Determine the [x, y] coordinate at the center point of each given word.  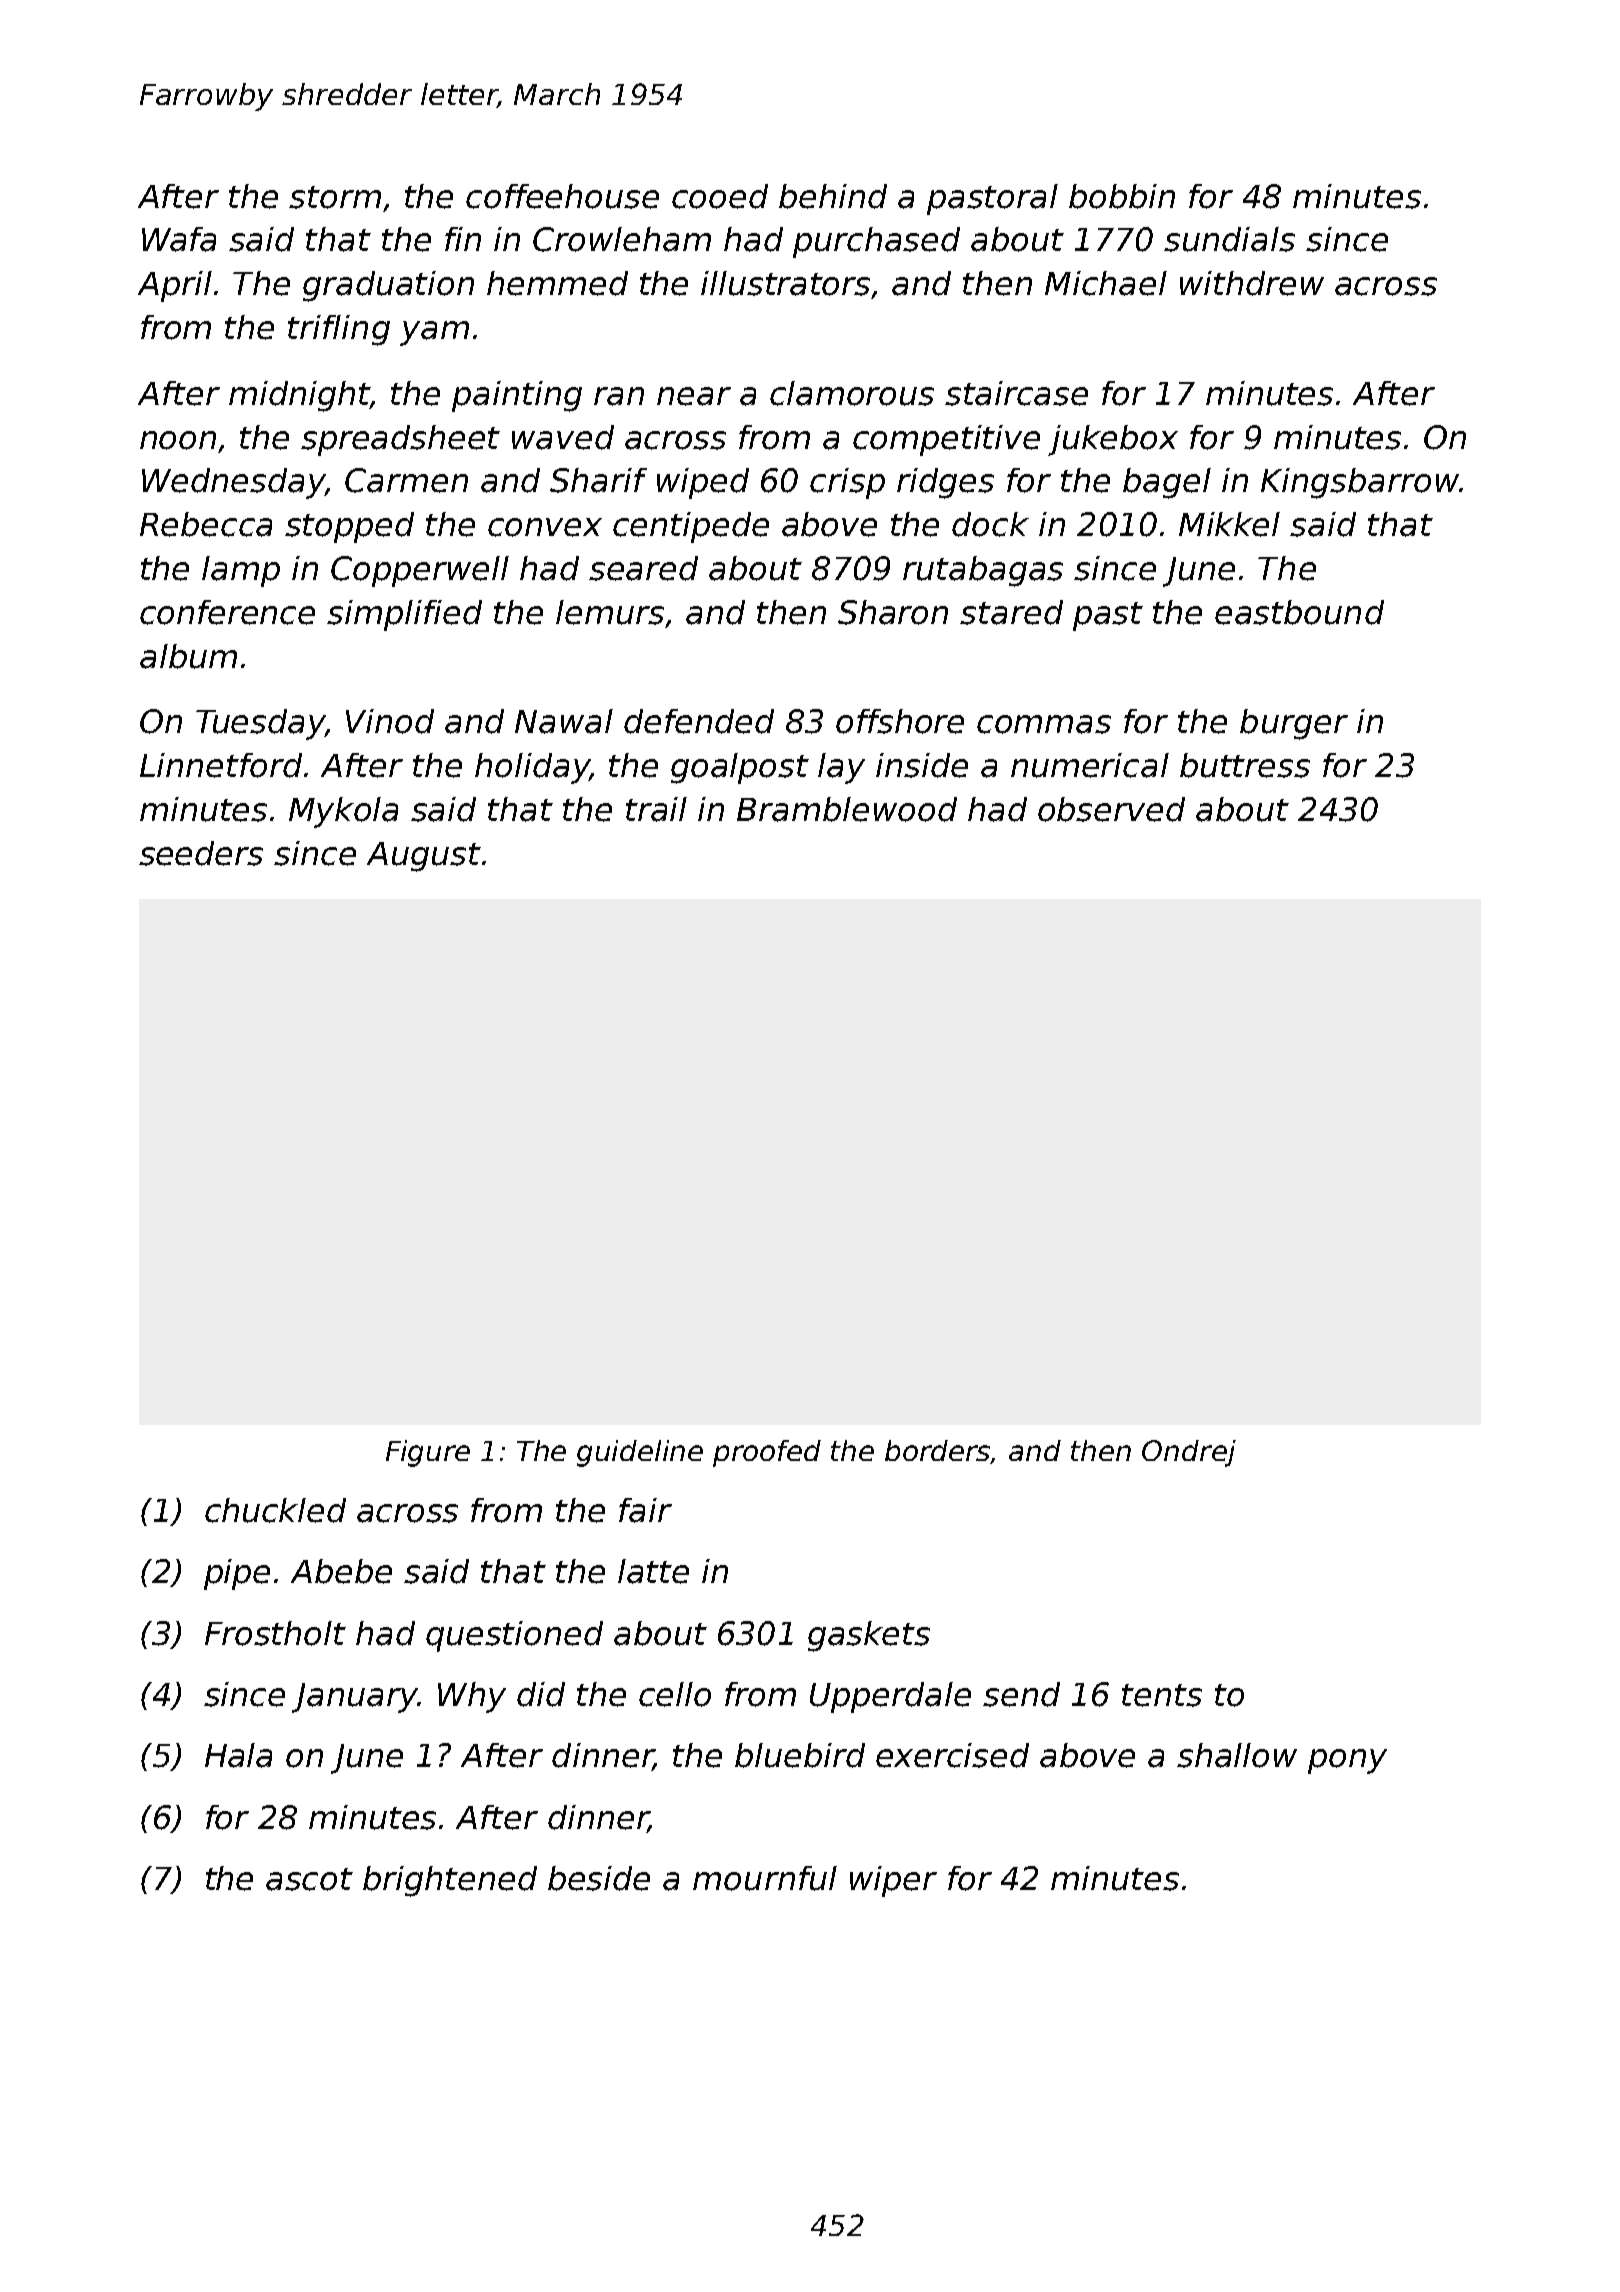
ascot [309, 1879]
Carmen [406, 480]
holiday [532, 768]
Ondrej [1189, 1453]
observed [1111, 809]
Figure [428, 1453]
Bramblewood [847, 809]
